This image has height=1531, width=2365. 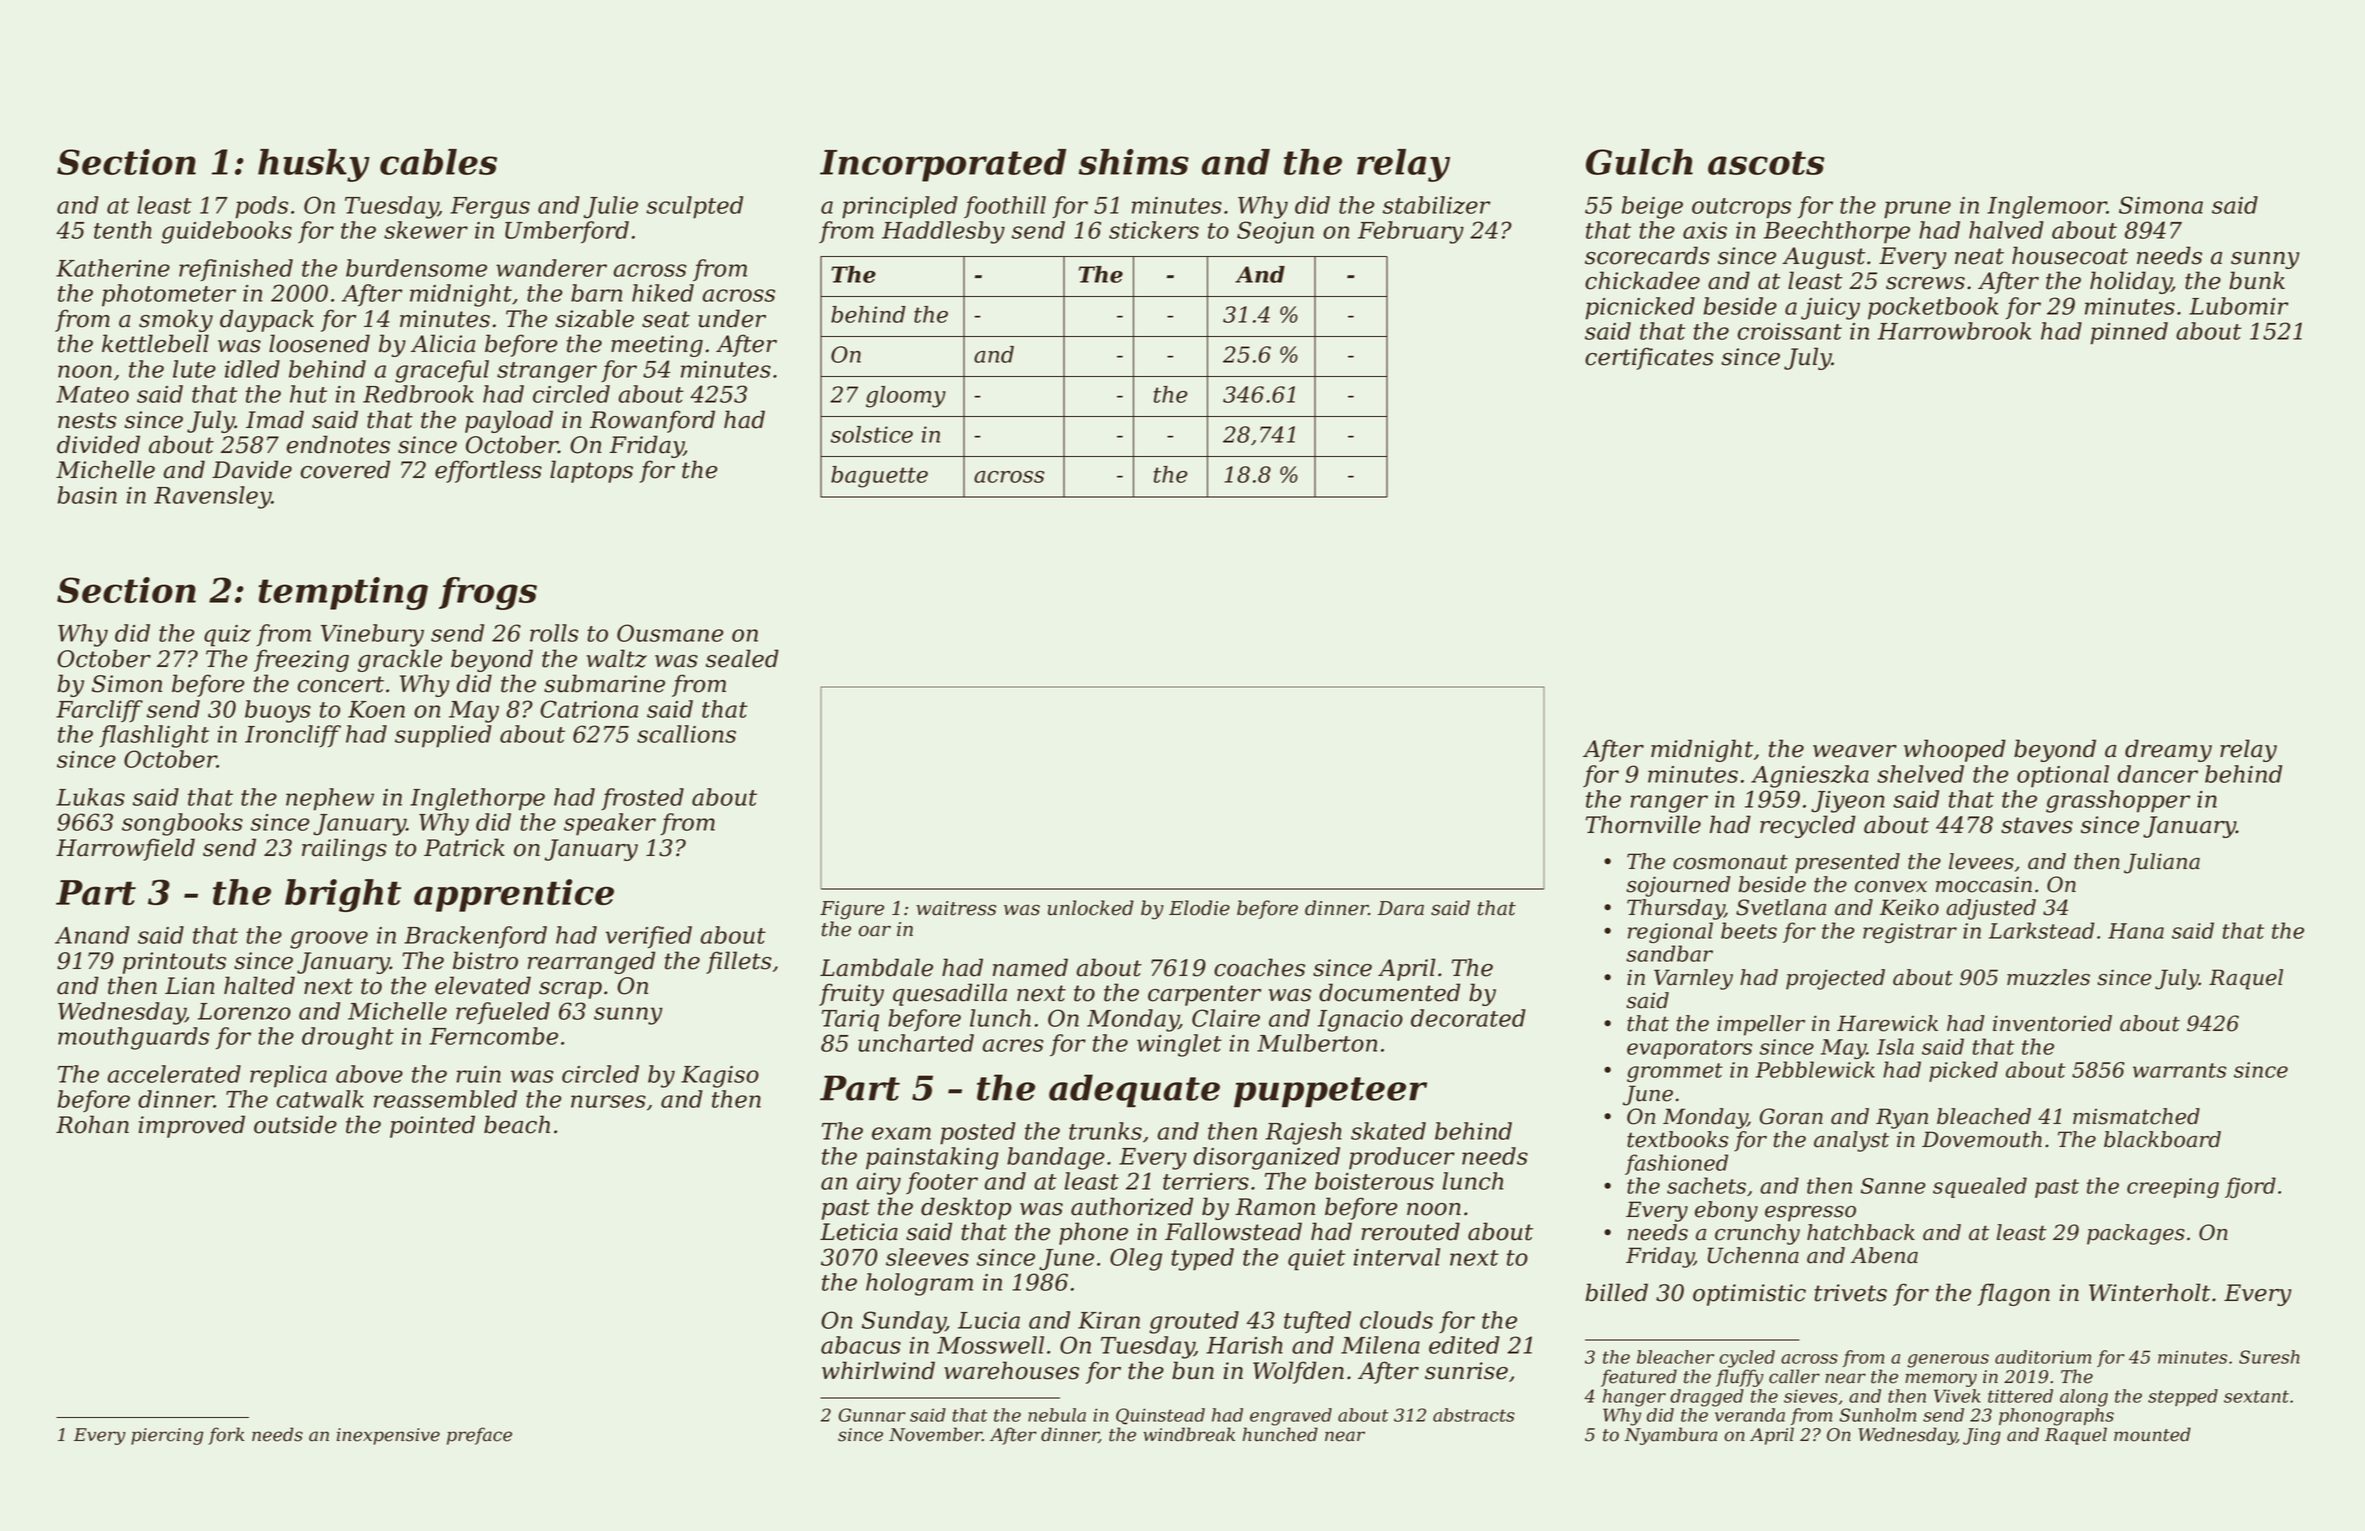 What do you see at coordinates (1766, 163) in the image?
I see `ascots` at bounding box center [1766, 163].
